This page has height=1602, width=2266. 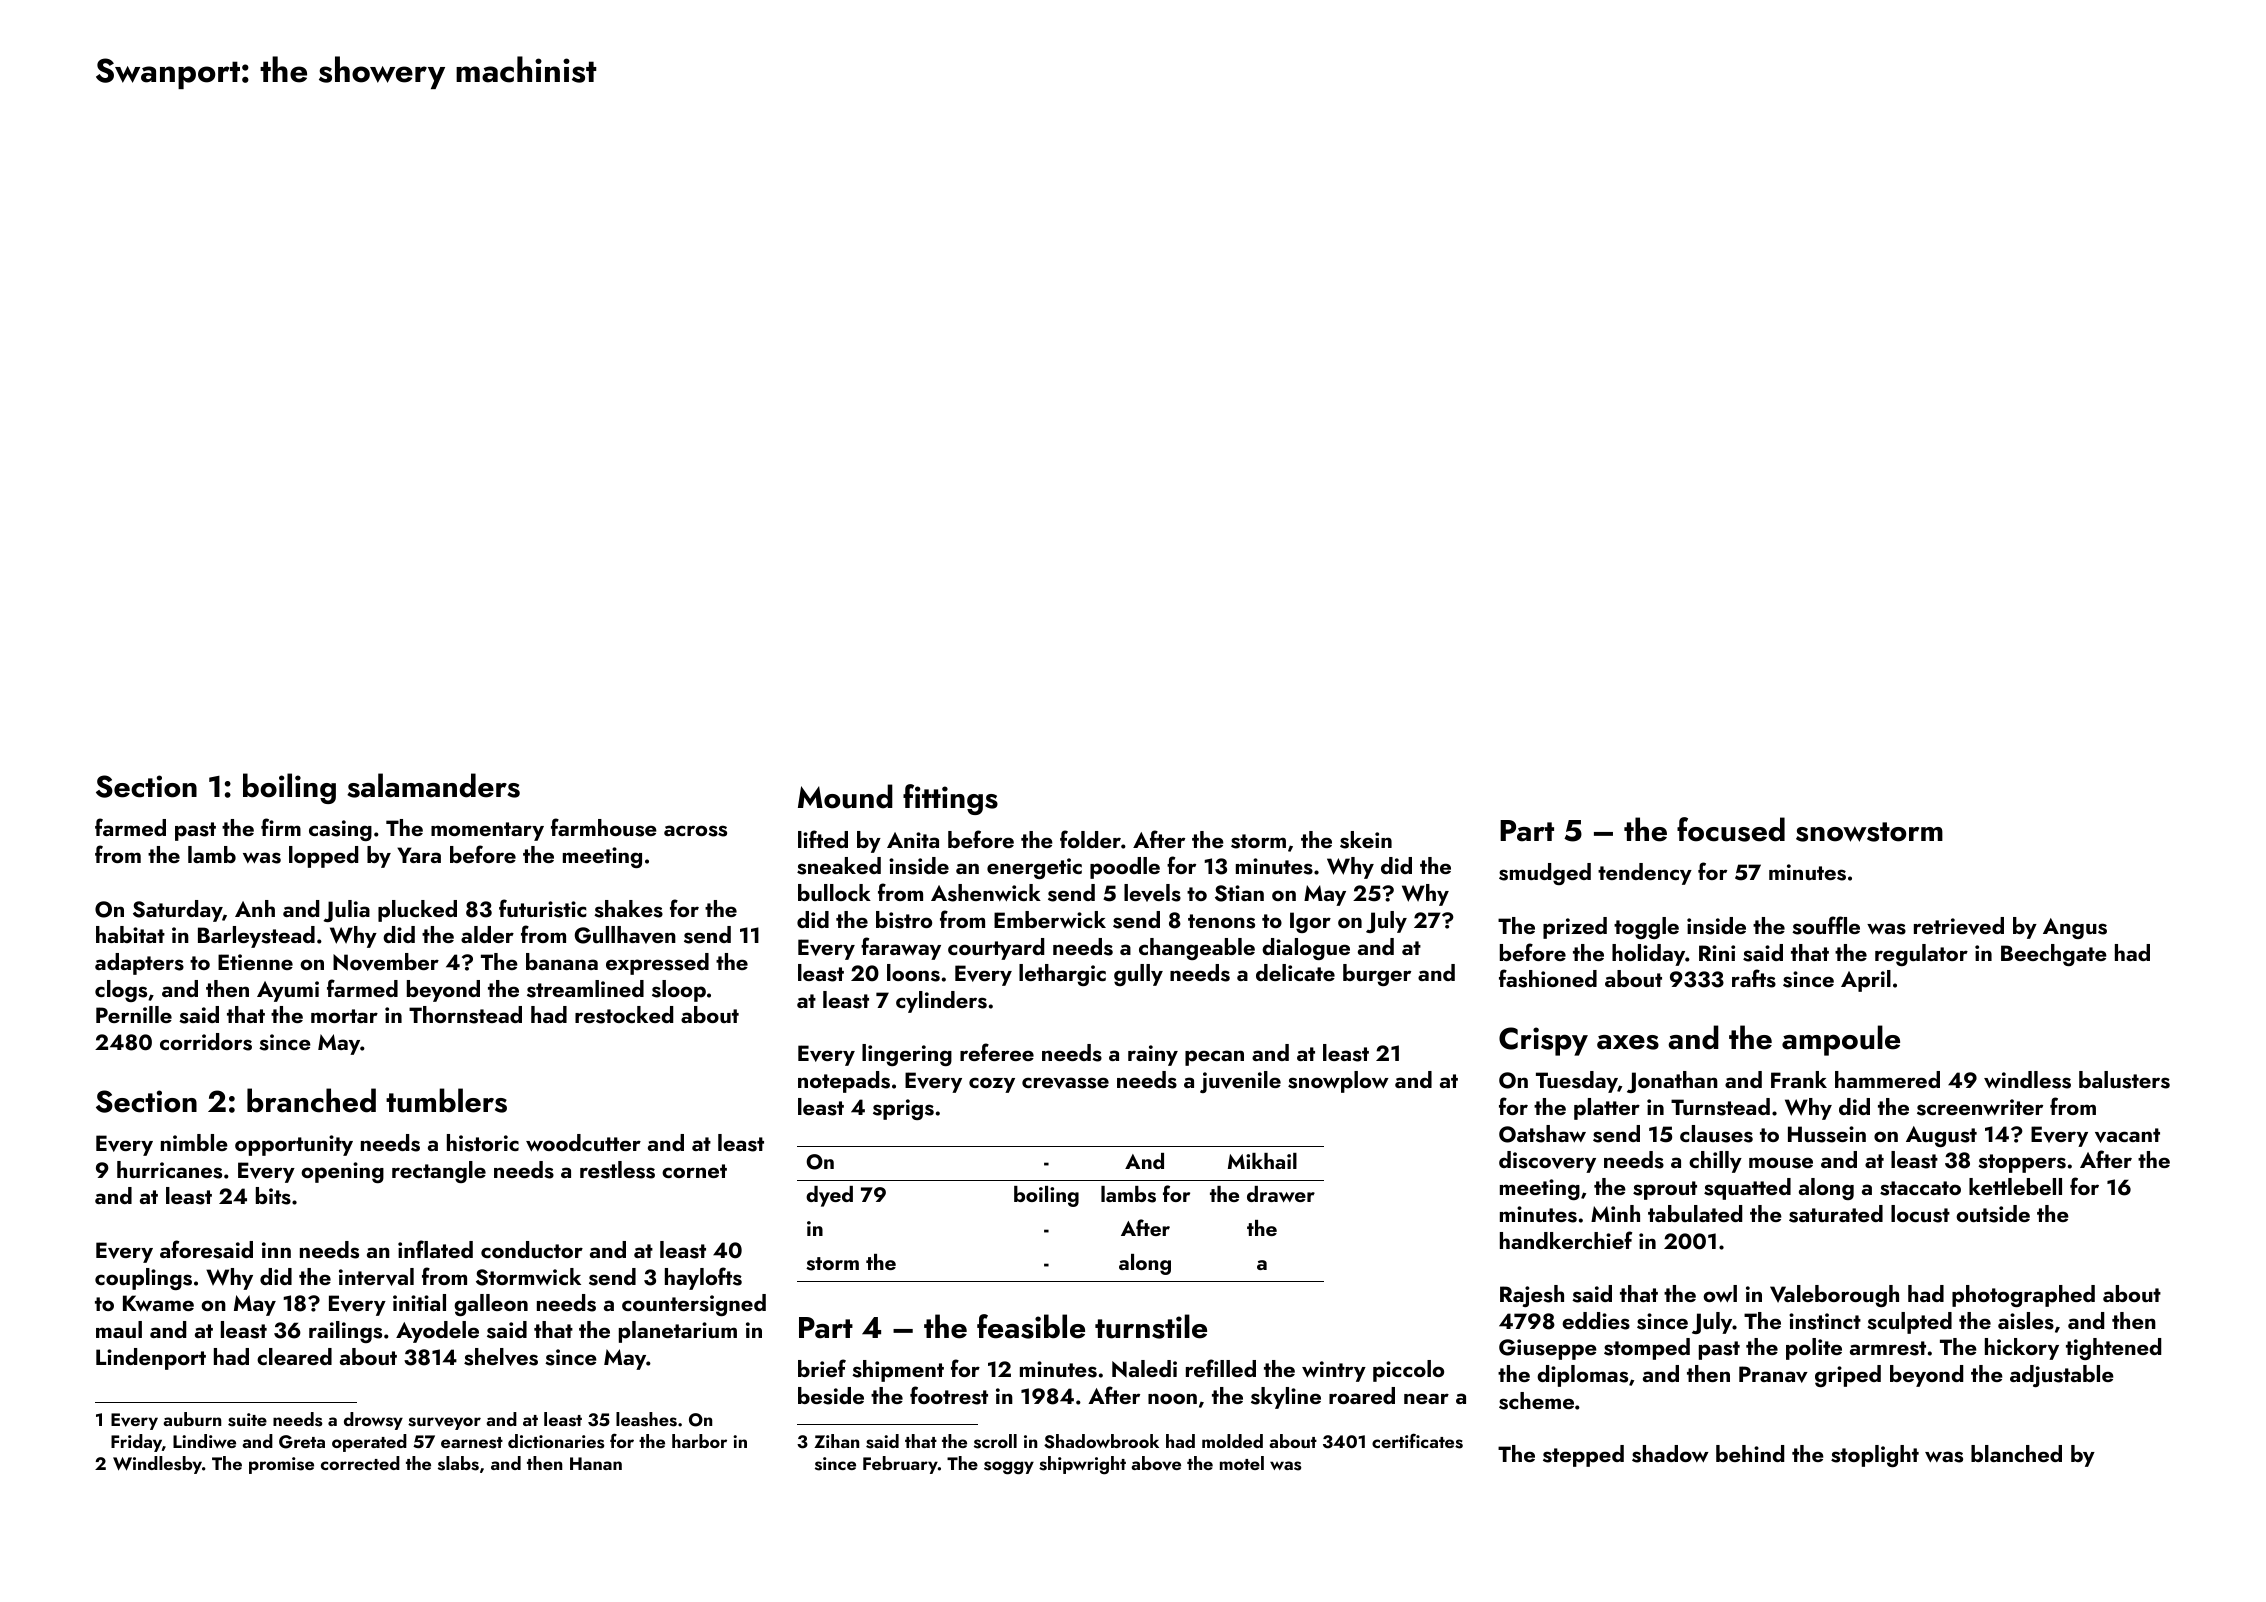 What do you see at coordinates (1566, 1240) in the page?
I see `handkerchief` at bounding box center [1566, 1240].
